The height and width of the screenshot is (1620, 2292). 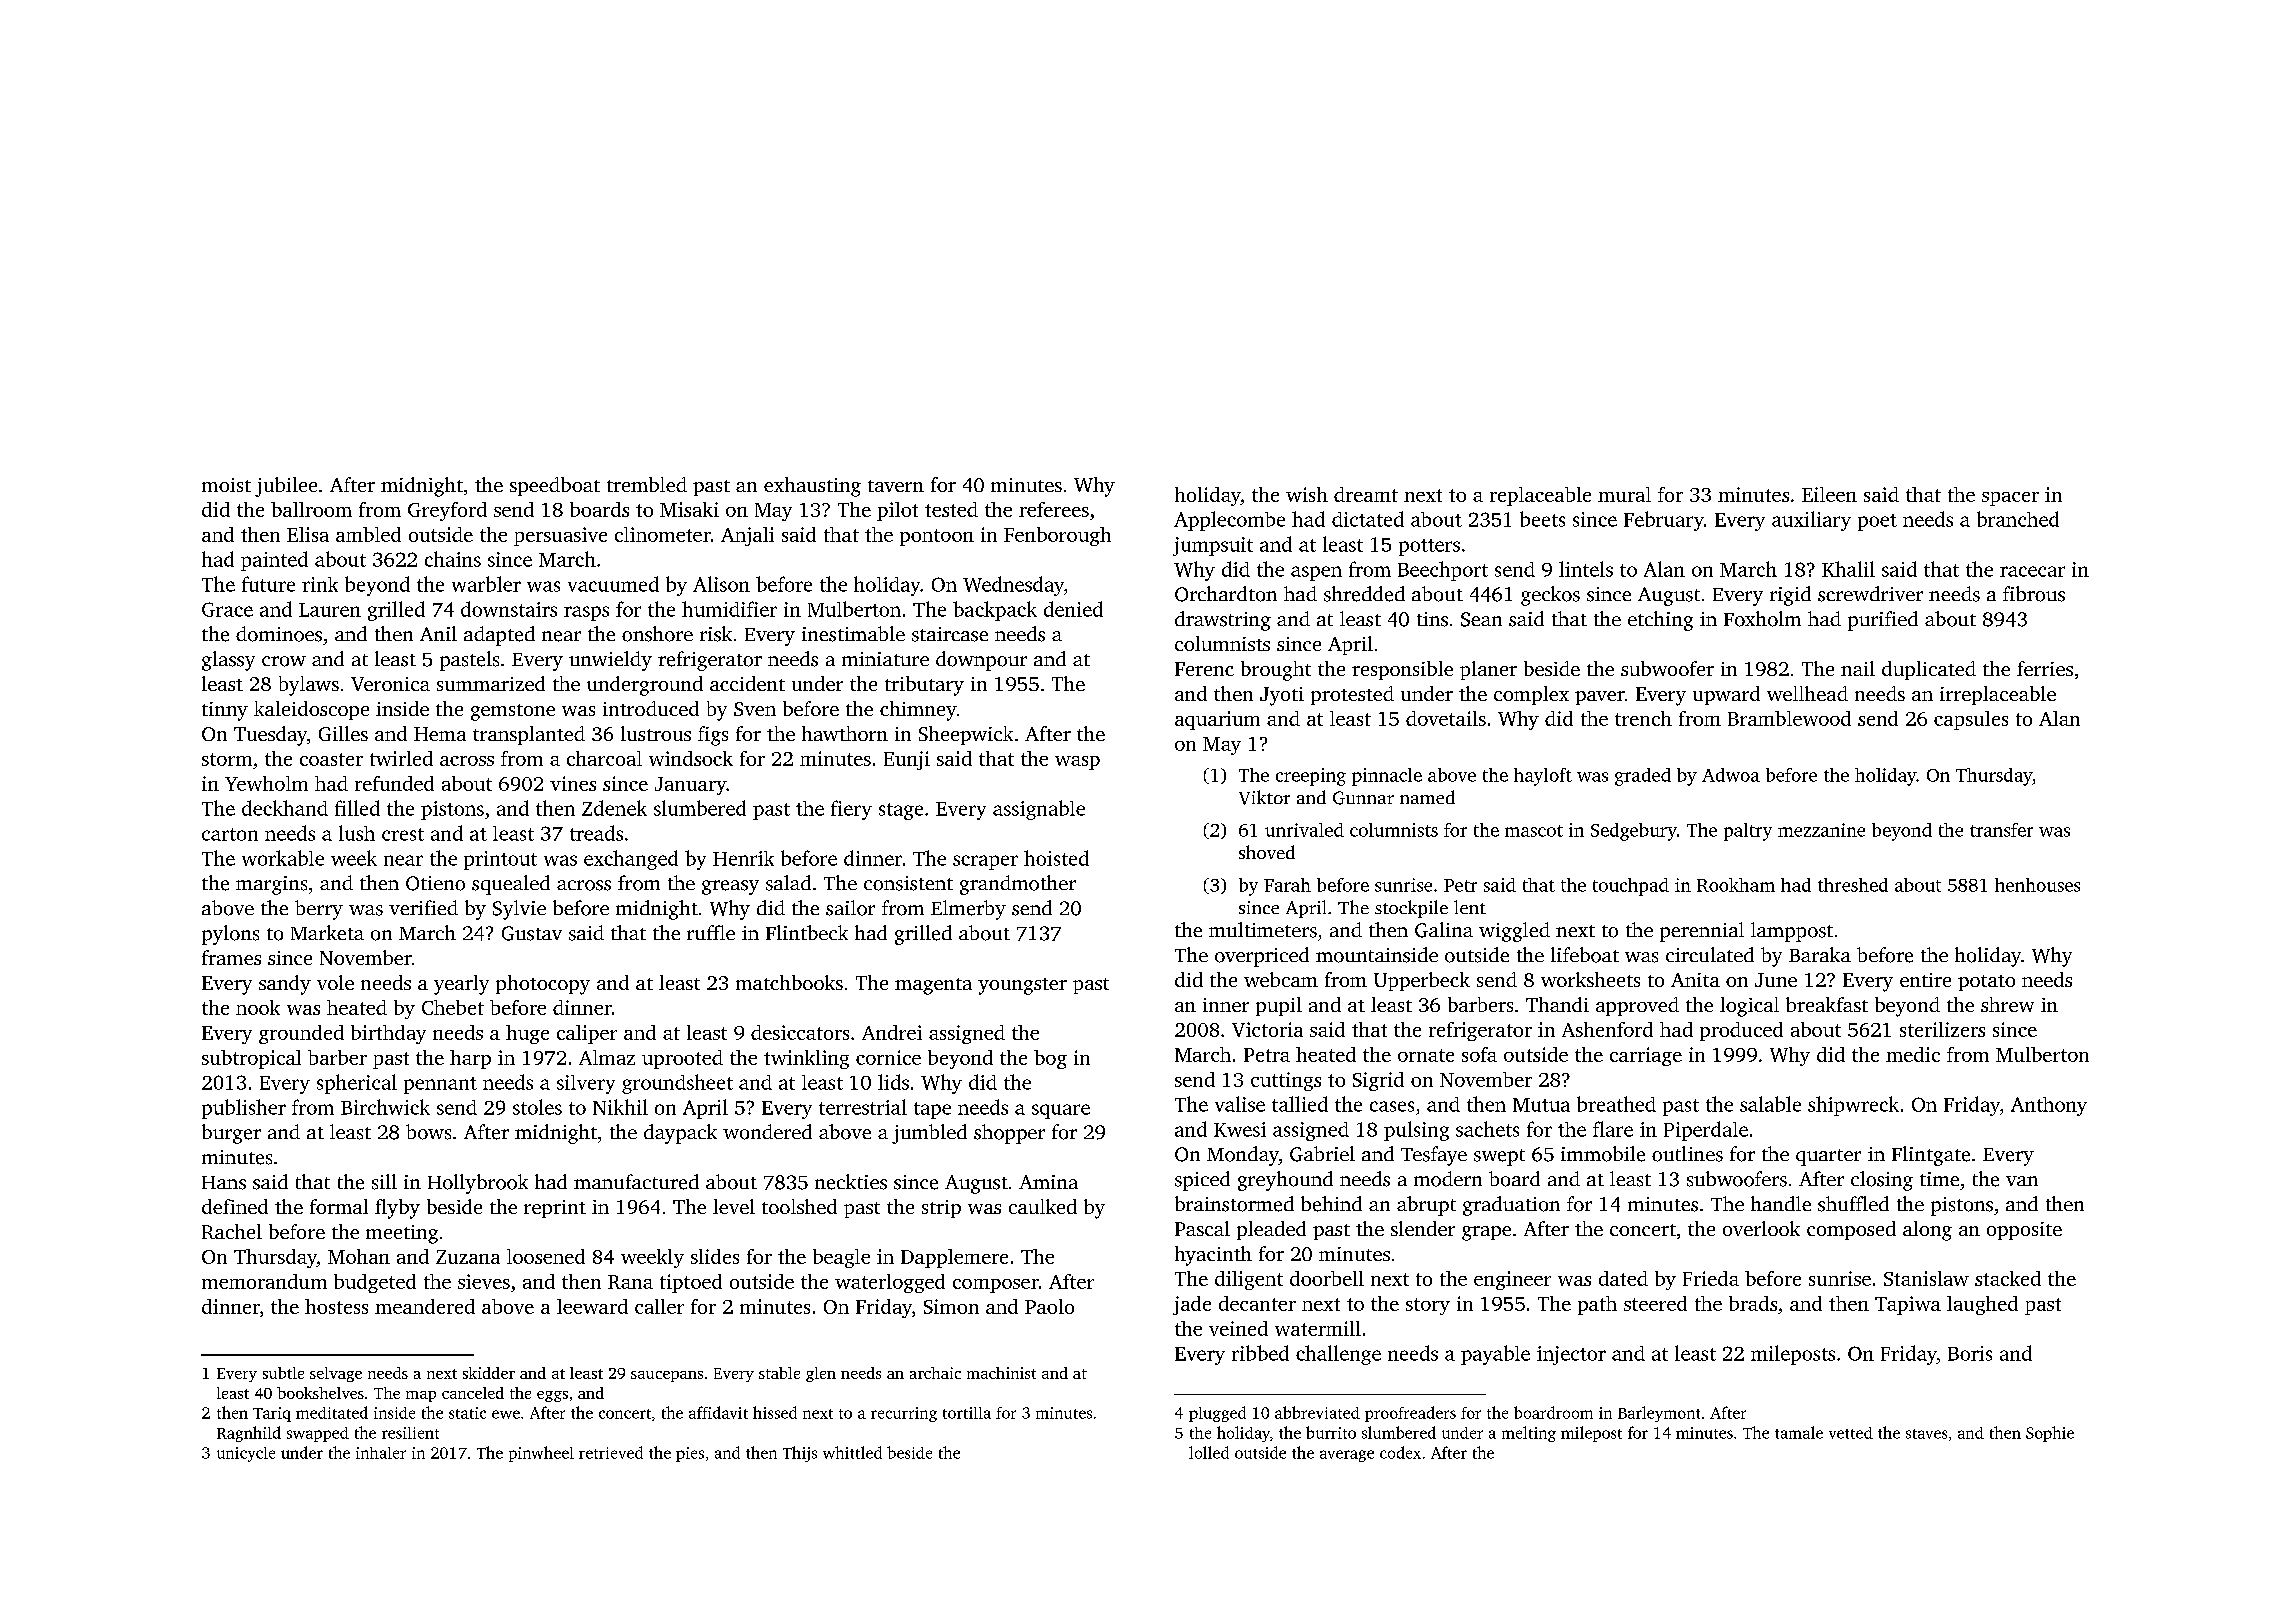 What do you see at coordinates (470, 1059) in the screenshot?
I see `harp` at bounding box center [470, 1059].
